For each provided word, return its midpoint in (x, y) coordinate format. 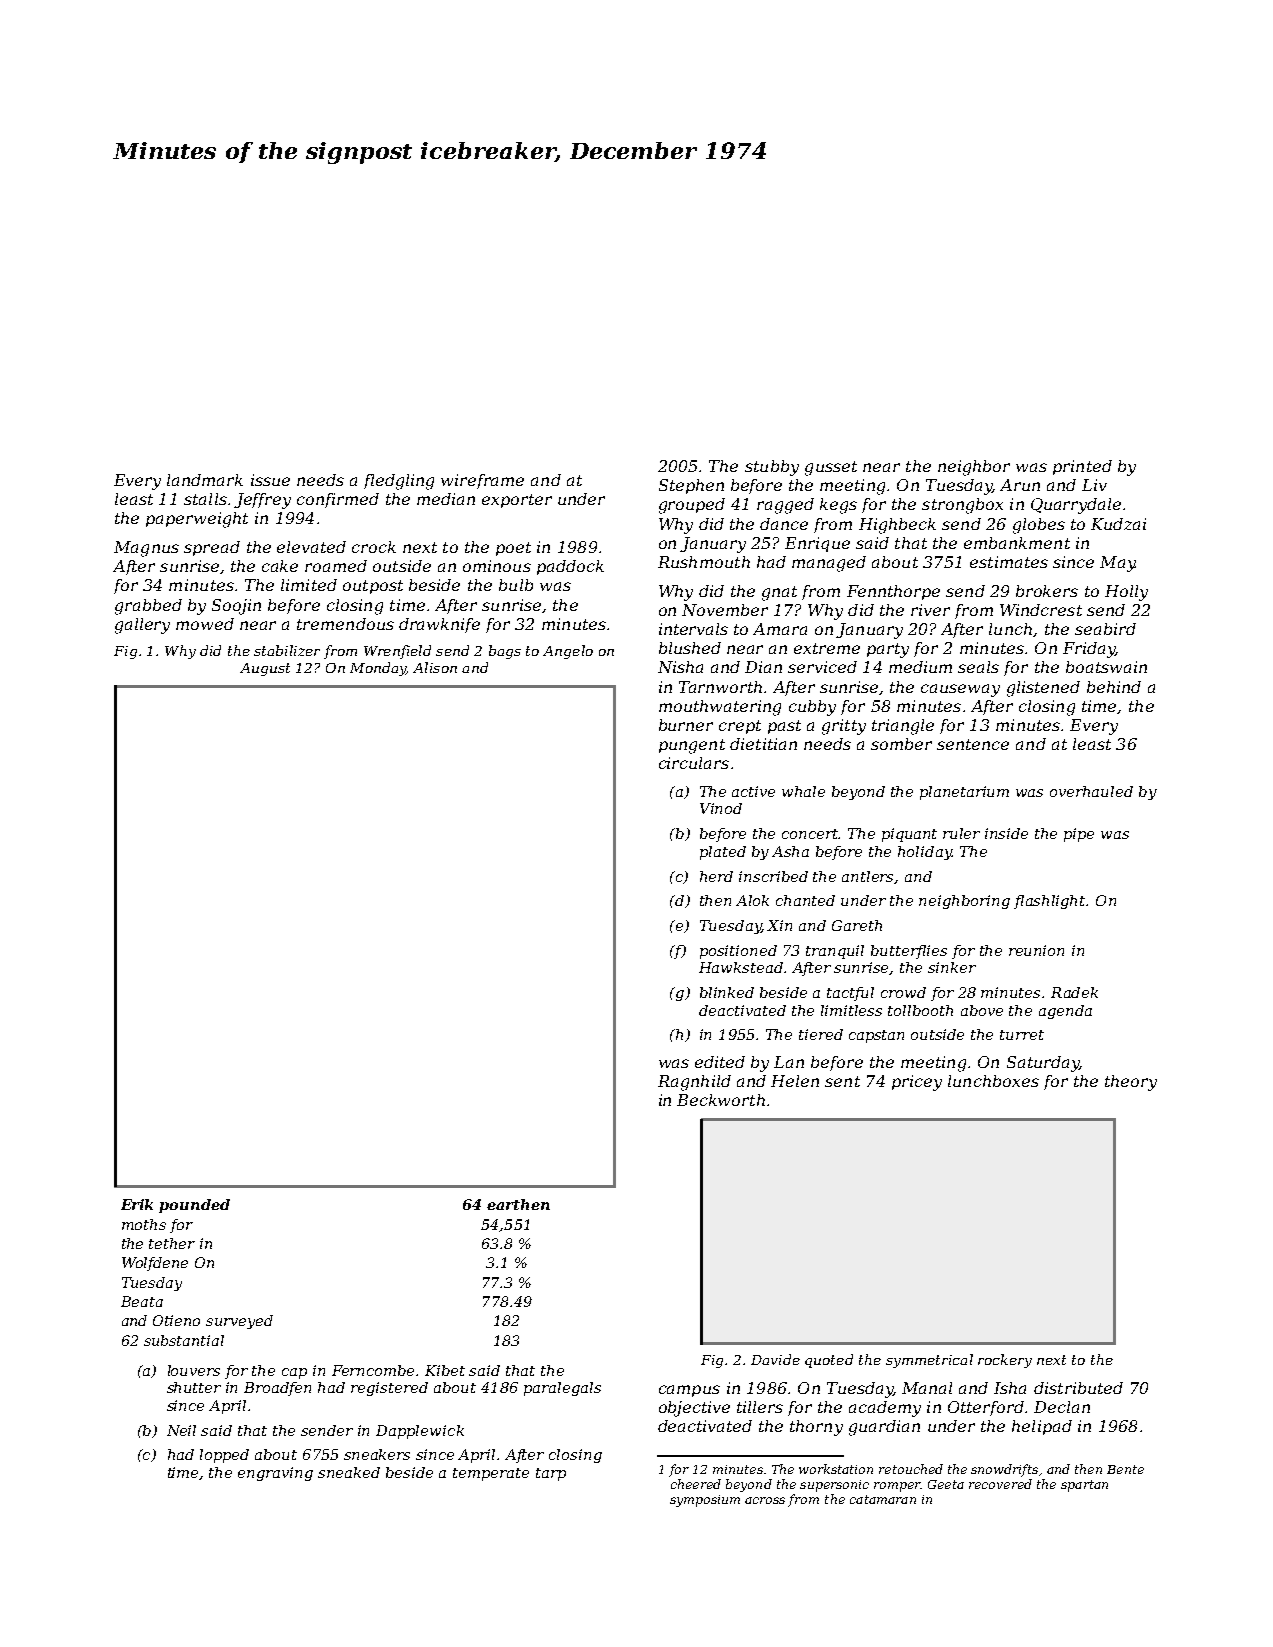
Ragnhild (694, 1083)
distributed (1078, 1388)
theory (1131, 1083)
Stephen (691, 486)
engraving (275, 1474)
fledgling (399, 482)
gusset (831, 468)
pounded (194, 1206)
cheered (696, 1484)
